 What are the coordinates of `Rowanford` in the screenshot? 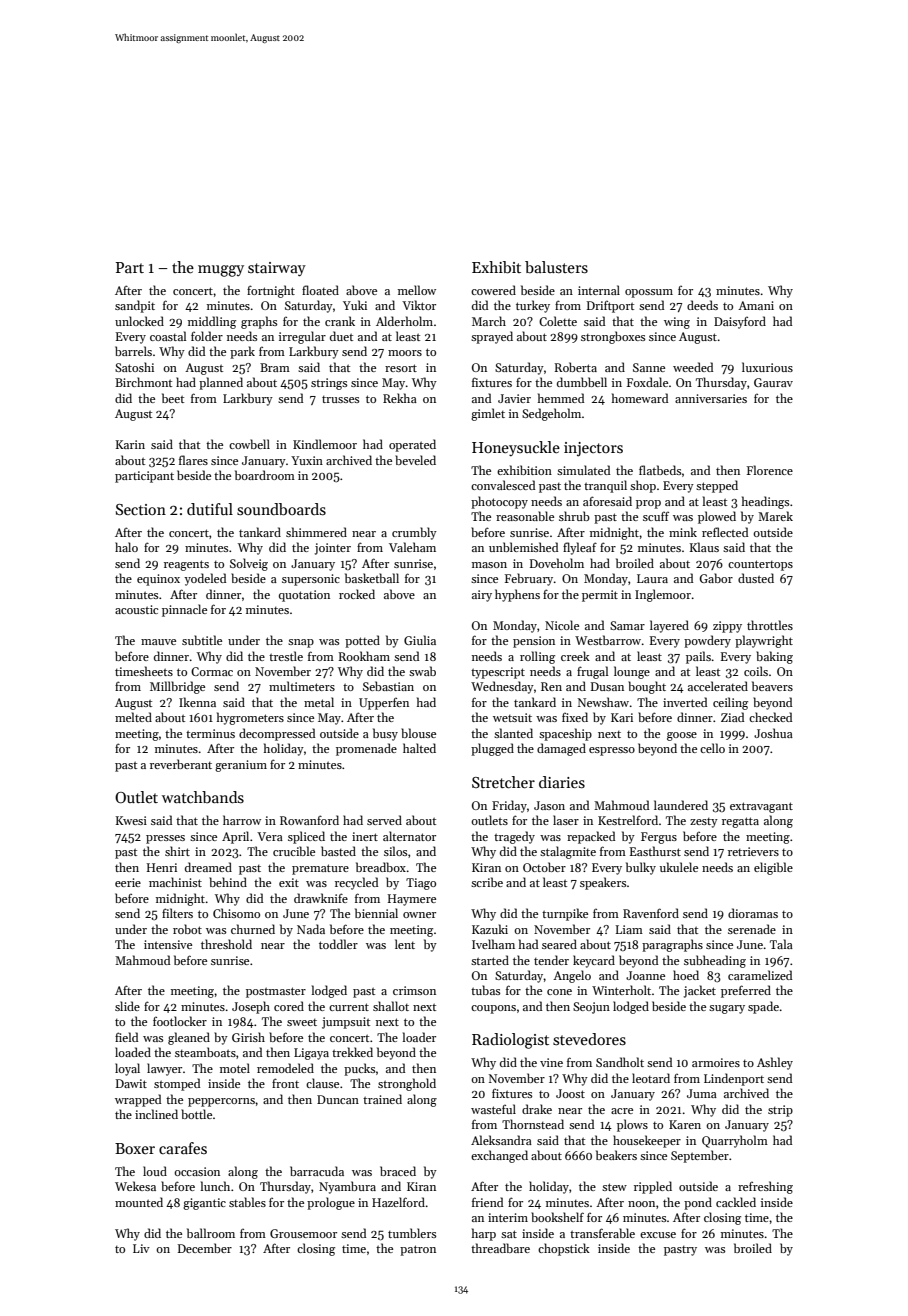 It's located at (309, 820).
